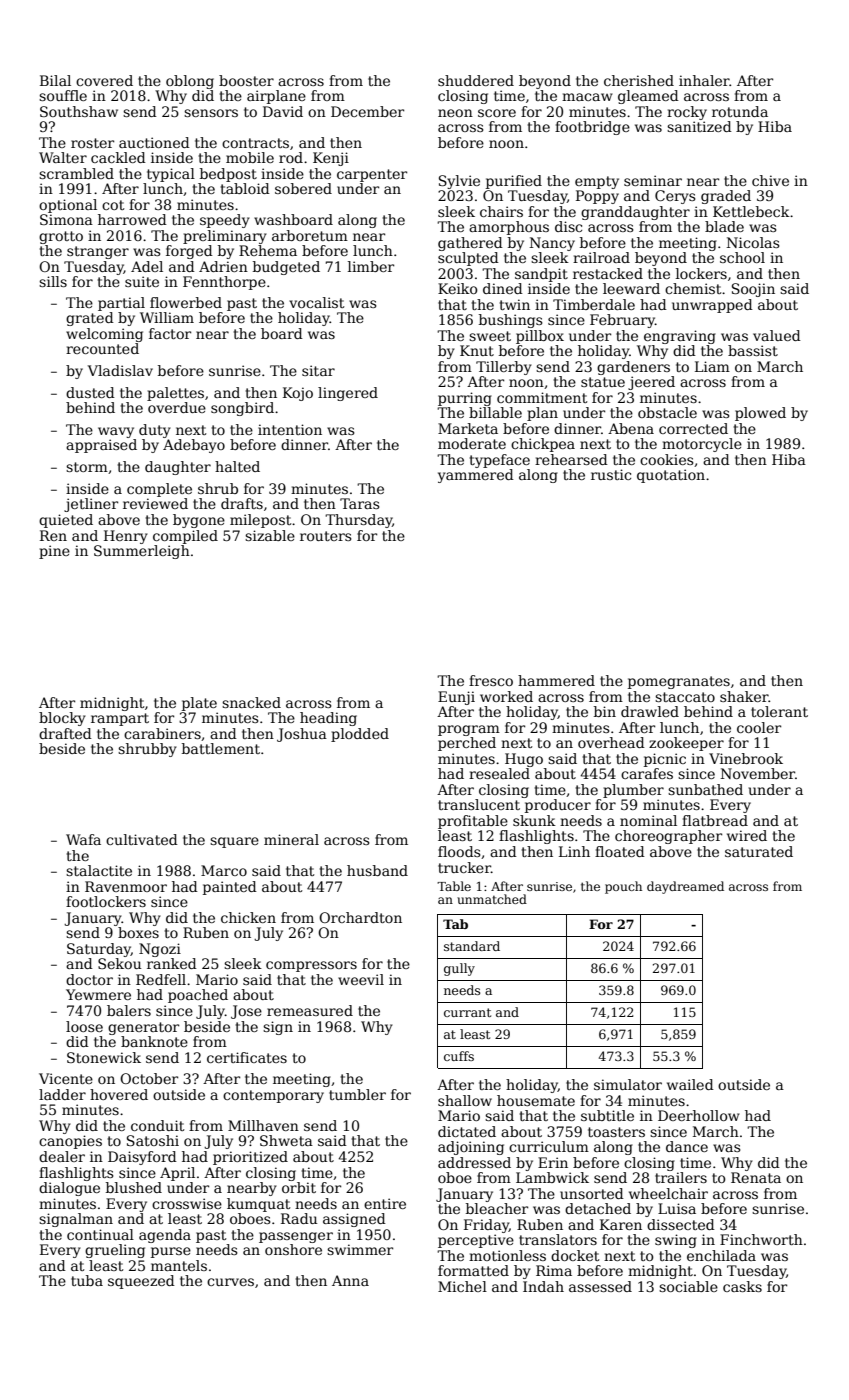 The width and height of the document is (849, 1400). Describe the element at coordinates (246, 1012) in the document. I see `Jose` at that location.
